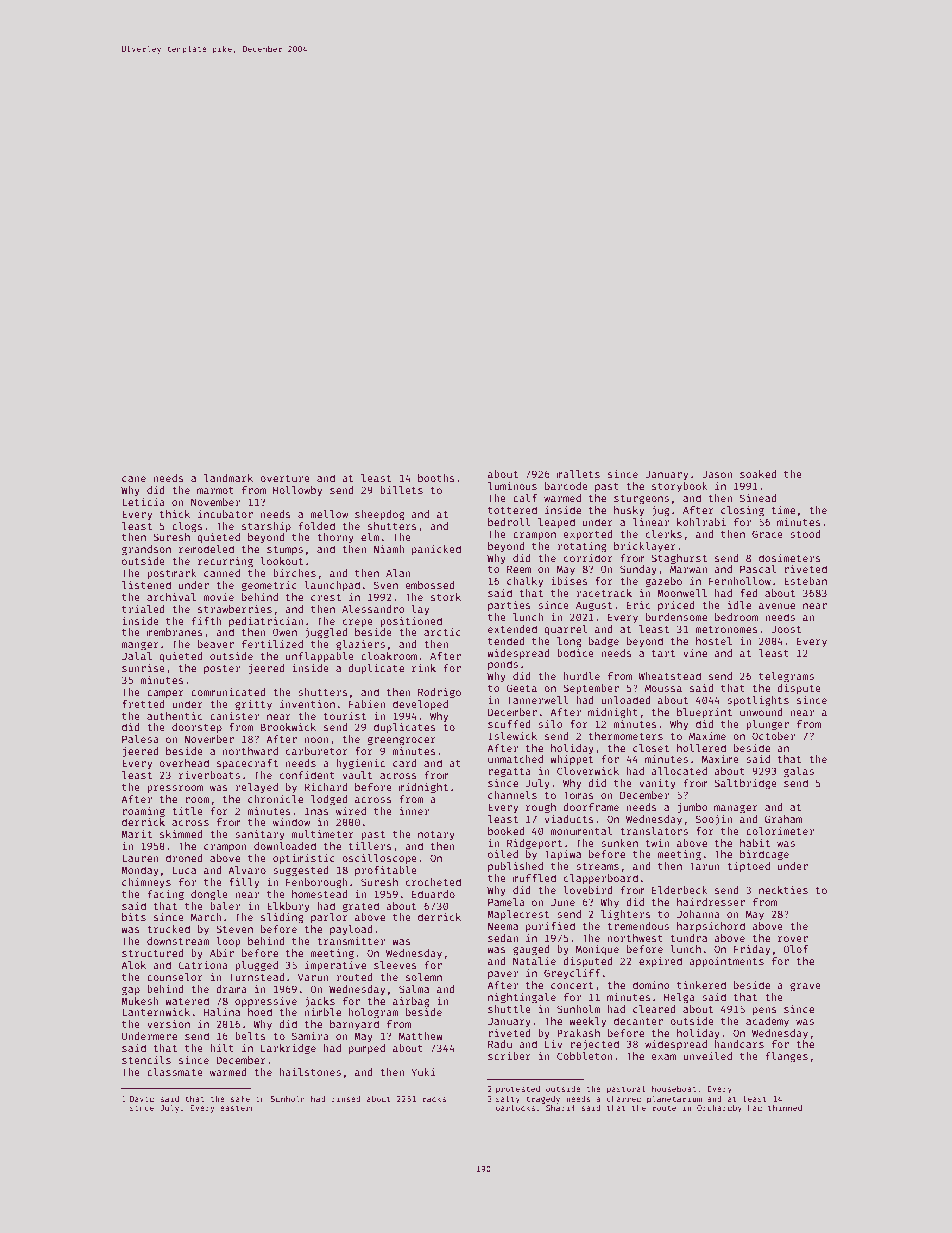 The width and height of the screenshot is (952, 1233). What do you see at coordinates (509, 606) in the screenshot?
I see `parties` at bounding box center [509, 606].
